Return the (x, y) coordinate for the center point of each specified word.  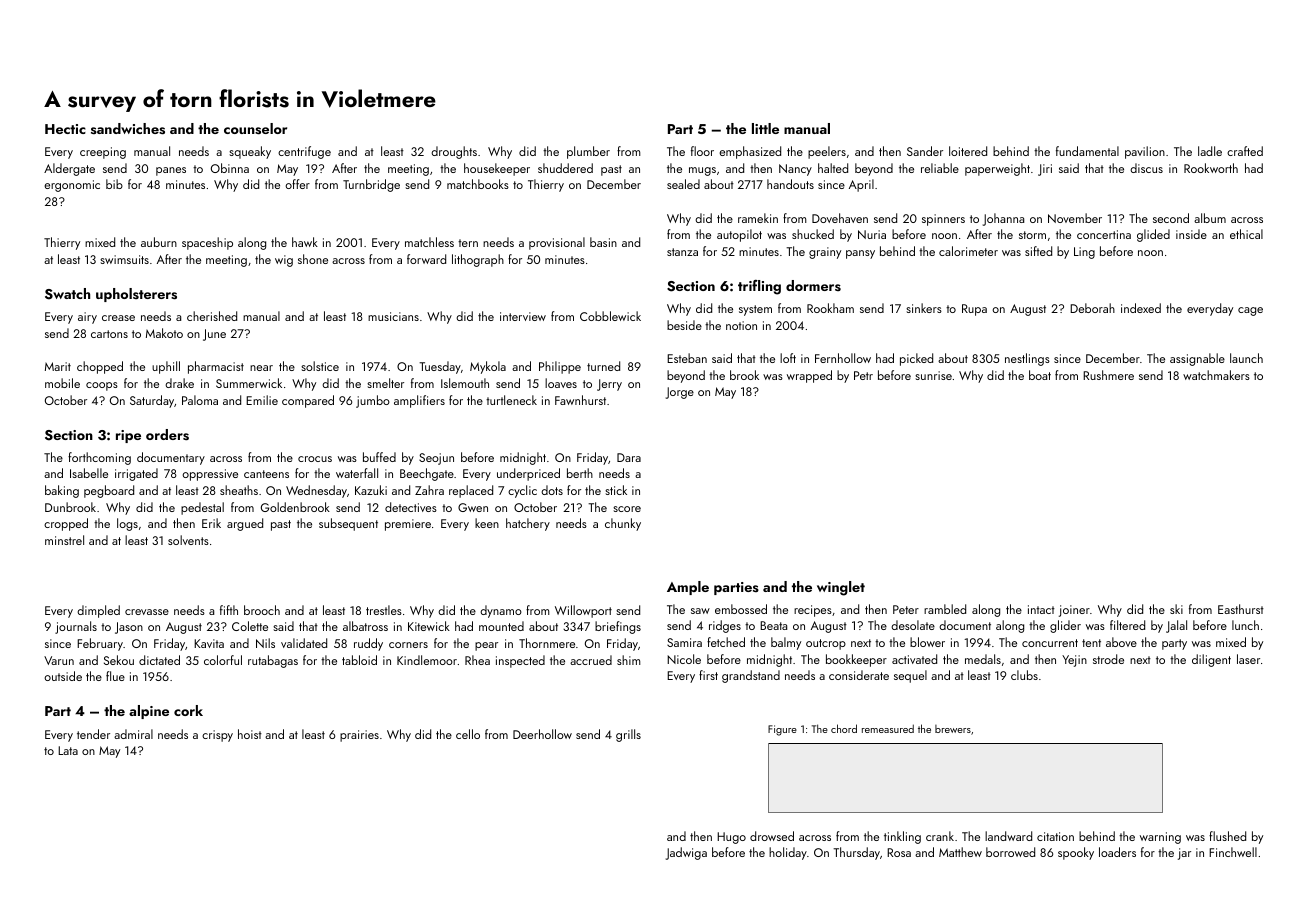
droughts (454, 152)
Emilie (262, 400)
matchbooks (478, 184)
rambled (945, 609)
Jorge (680, 393)
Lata (68, 750)
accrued (591, 660)
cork (188, 710)
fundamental (1087, 151)
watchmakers (1216, 375)
